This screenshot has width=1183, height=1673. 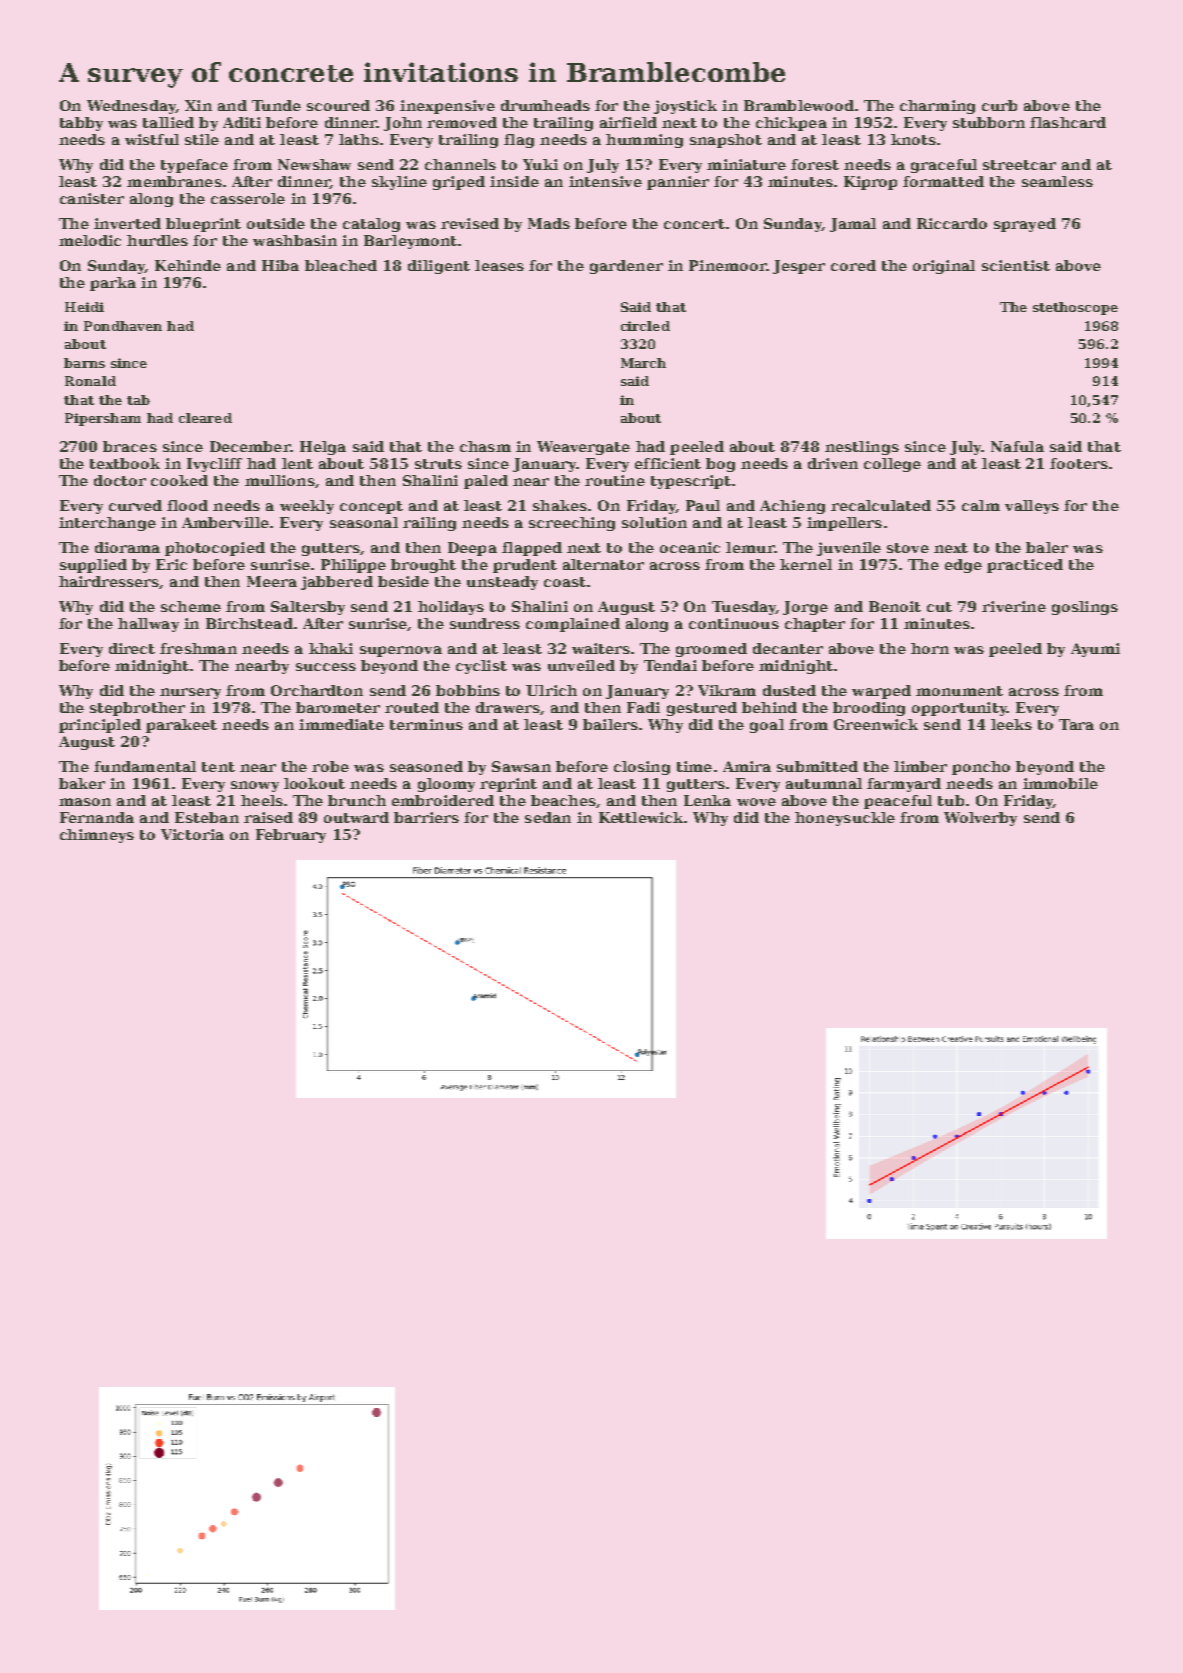 I want to click on chasm, so click(x=485, y=446).
